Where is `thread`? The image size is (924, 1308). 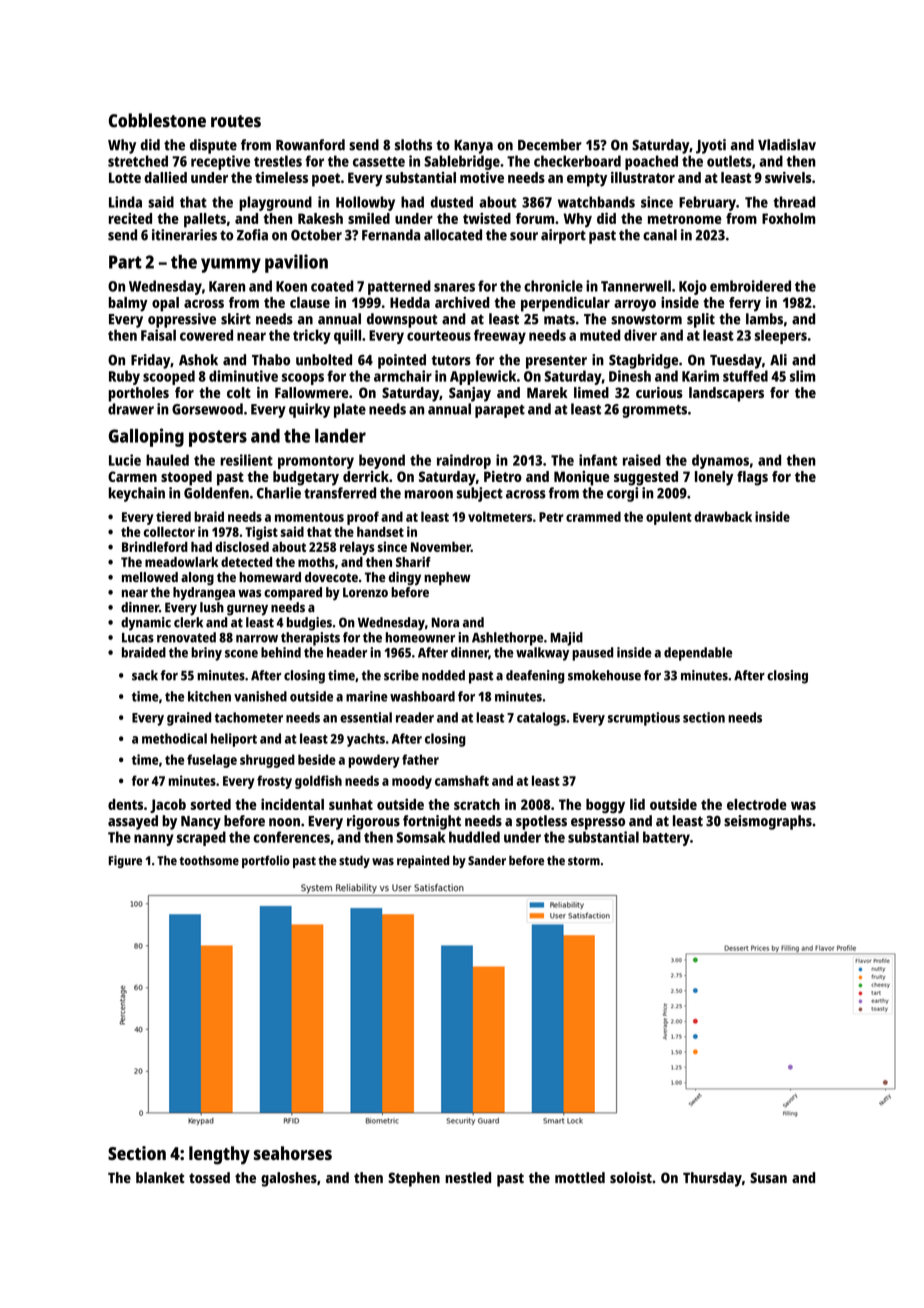 thread is located at coordinates (794, 202).
